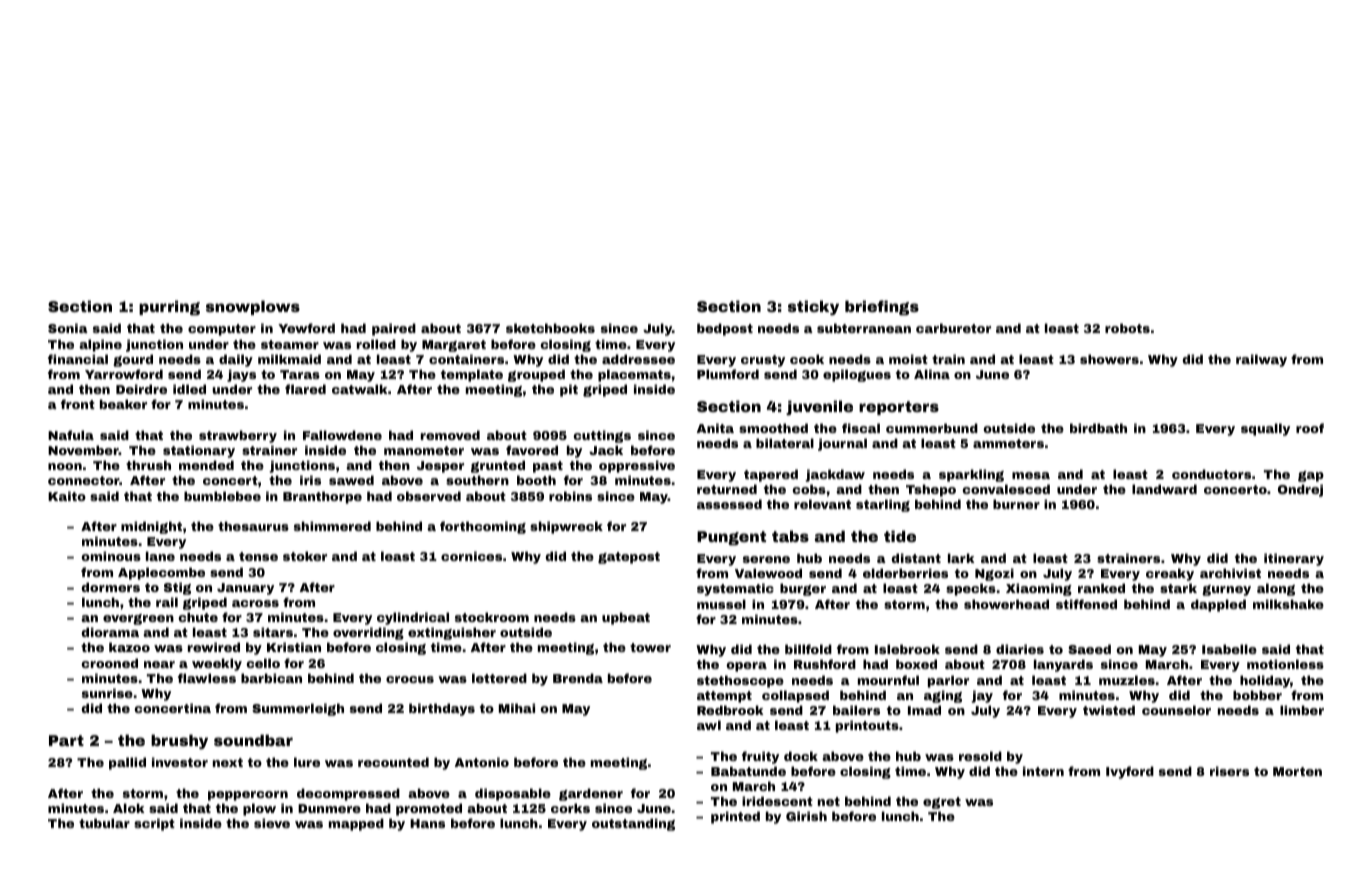 Image resolution: width=1372 pixels, height=887 pixels. Describe the element at coordinates (570, 496) in the screenshot. I see `robins` at that location.
